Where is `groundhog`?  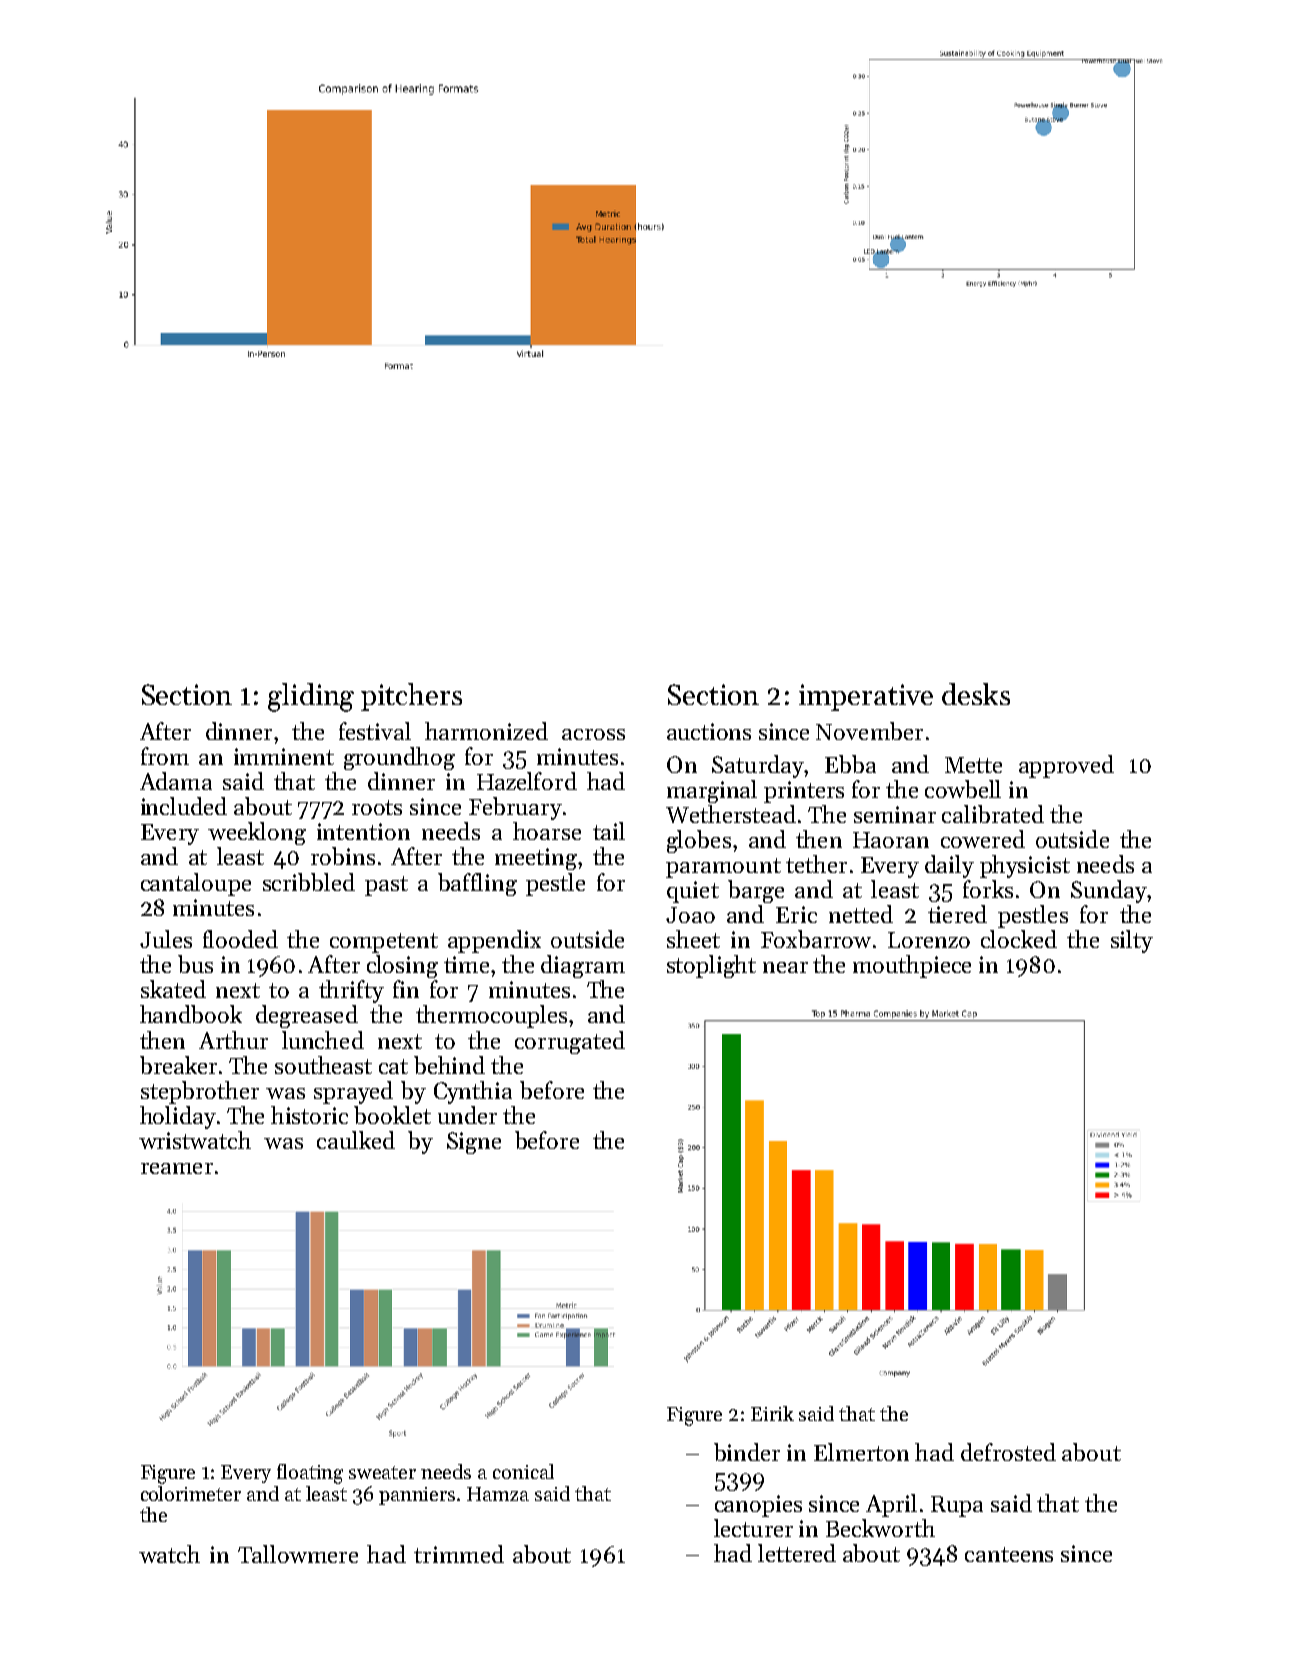 groundhog is located at coordinates (399, 758).
